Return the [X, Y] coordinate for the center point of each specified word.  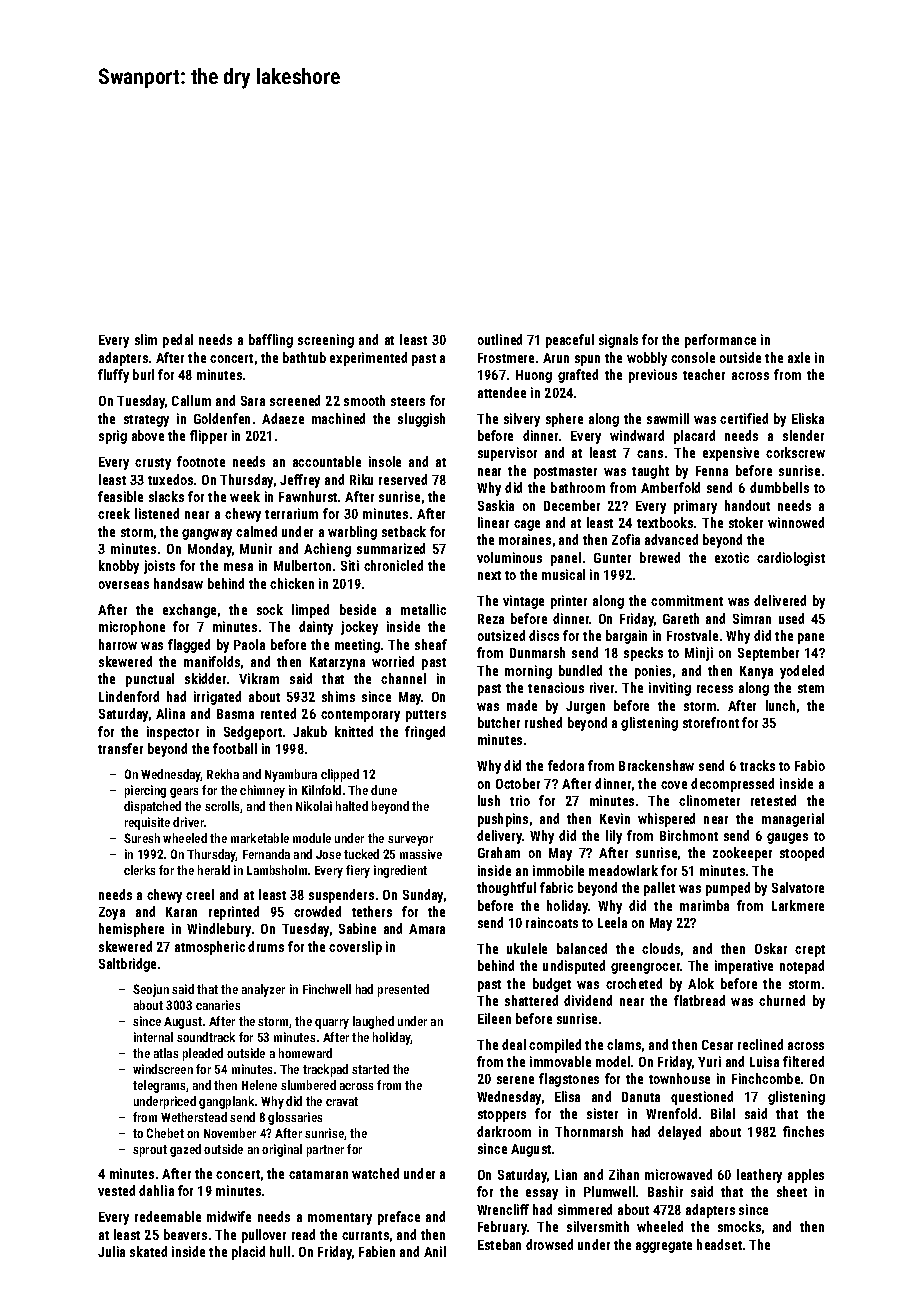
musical [563, 574]
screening [326, 341]
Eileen [494, 1018]
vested [116, 1190]
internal [153, 1037]
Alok [701, 983]
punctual [150, 680]
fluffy [113, 376]
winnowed [796, 522]
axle [799, 357]
